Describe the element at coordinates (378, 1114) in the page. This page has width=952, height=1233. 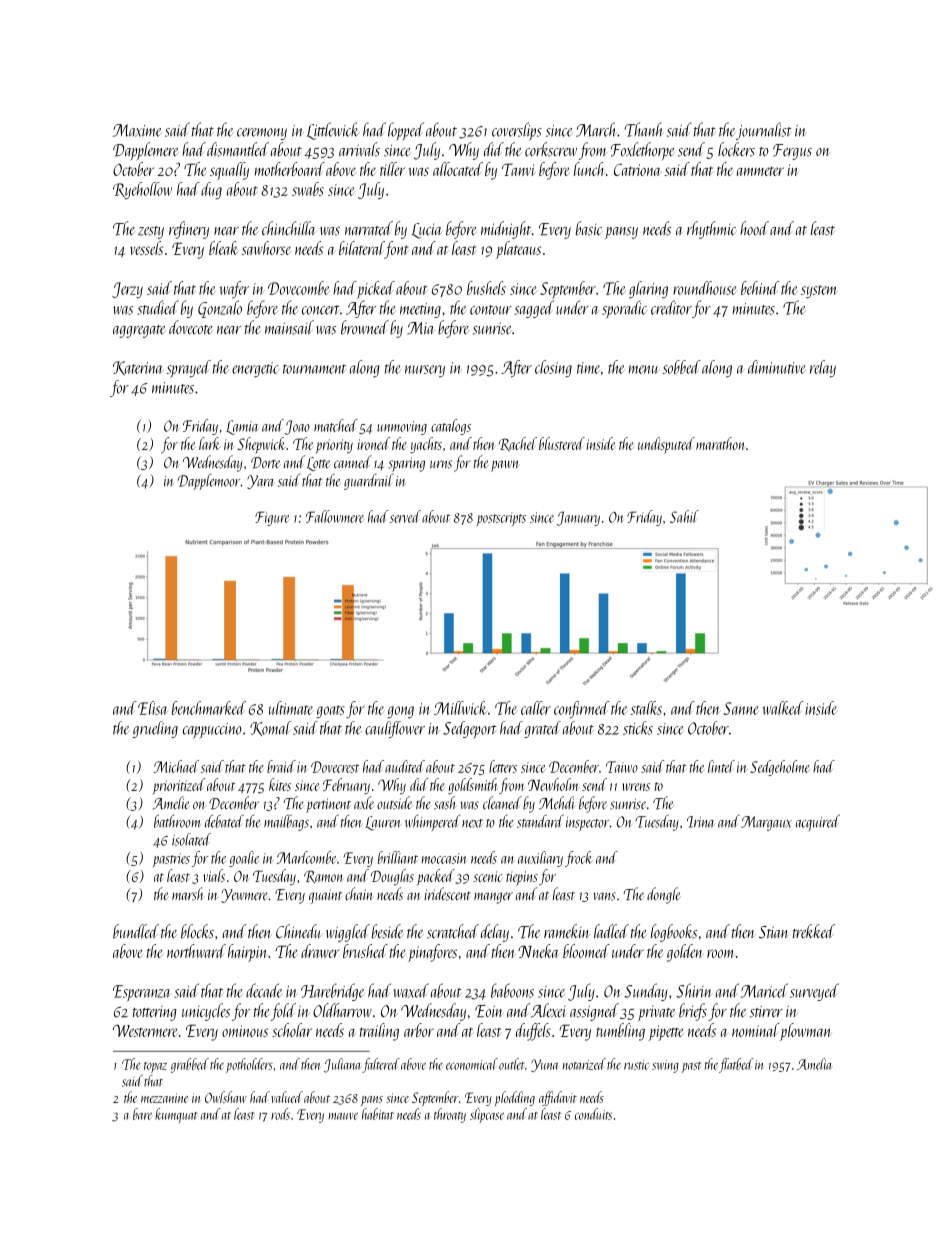
I see `habitat` at that location.
